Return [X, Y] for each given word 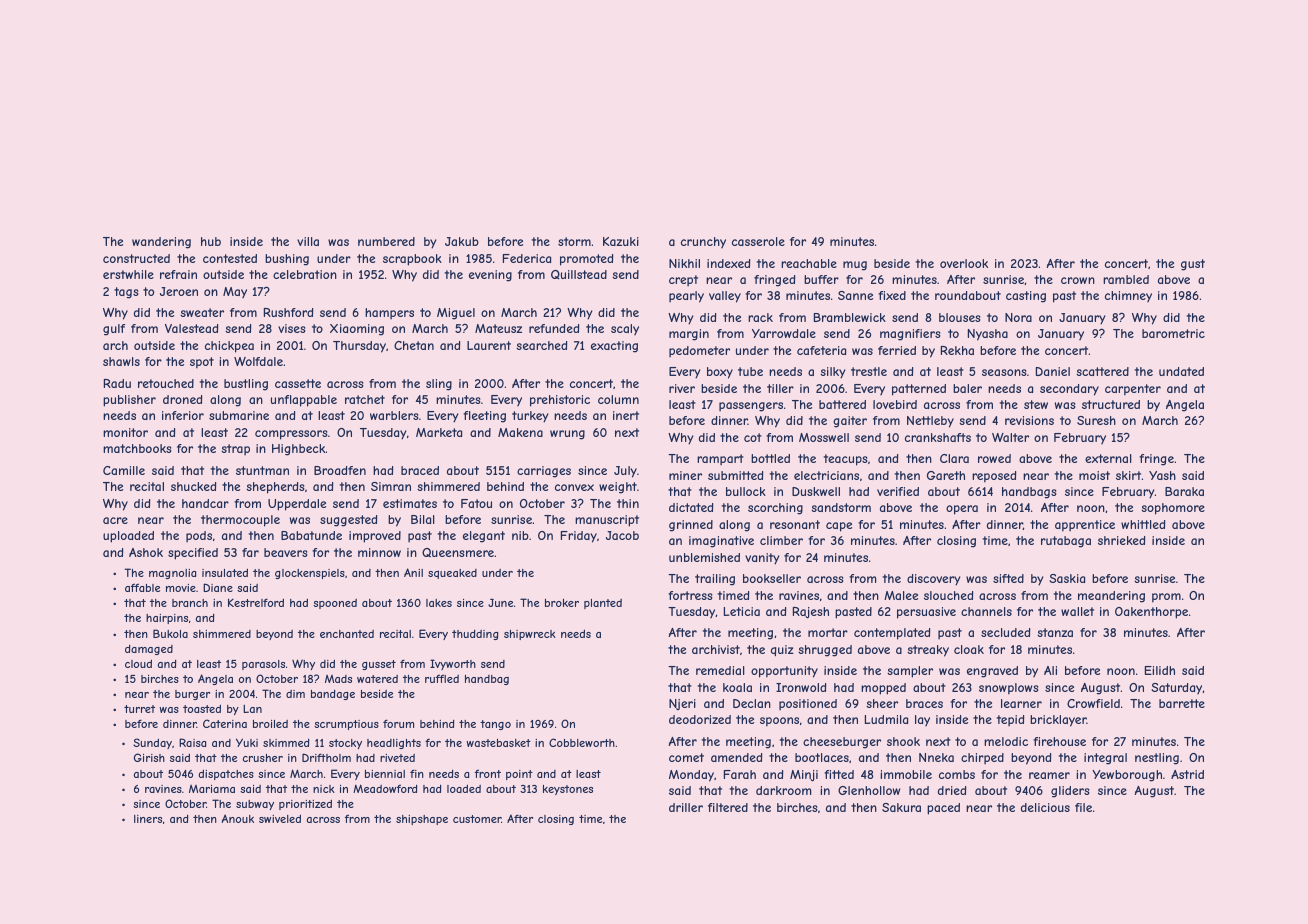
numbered [386, 241]
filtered [728, 807]
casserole [758, 241]
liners [148, 819]
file [1083, 807]
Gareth [946, 475]
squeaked [452, 574]
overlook [964, 263]
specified [193, 554]
